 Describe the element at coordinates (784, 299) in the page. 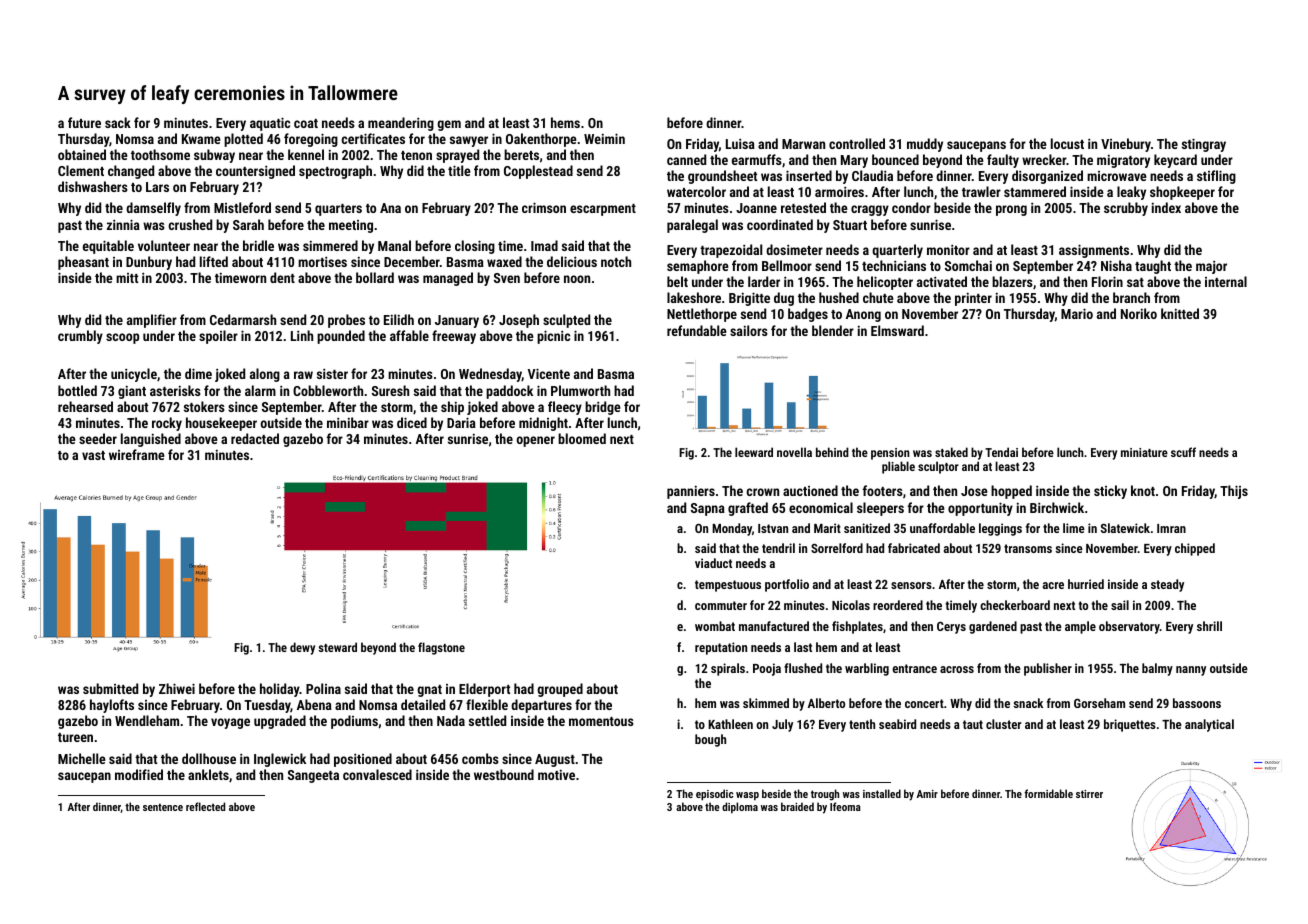

I see `dug` at that location.
